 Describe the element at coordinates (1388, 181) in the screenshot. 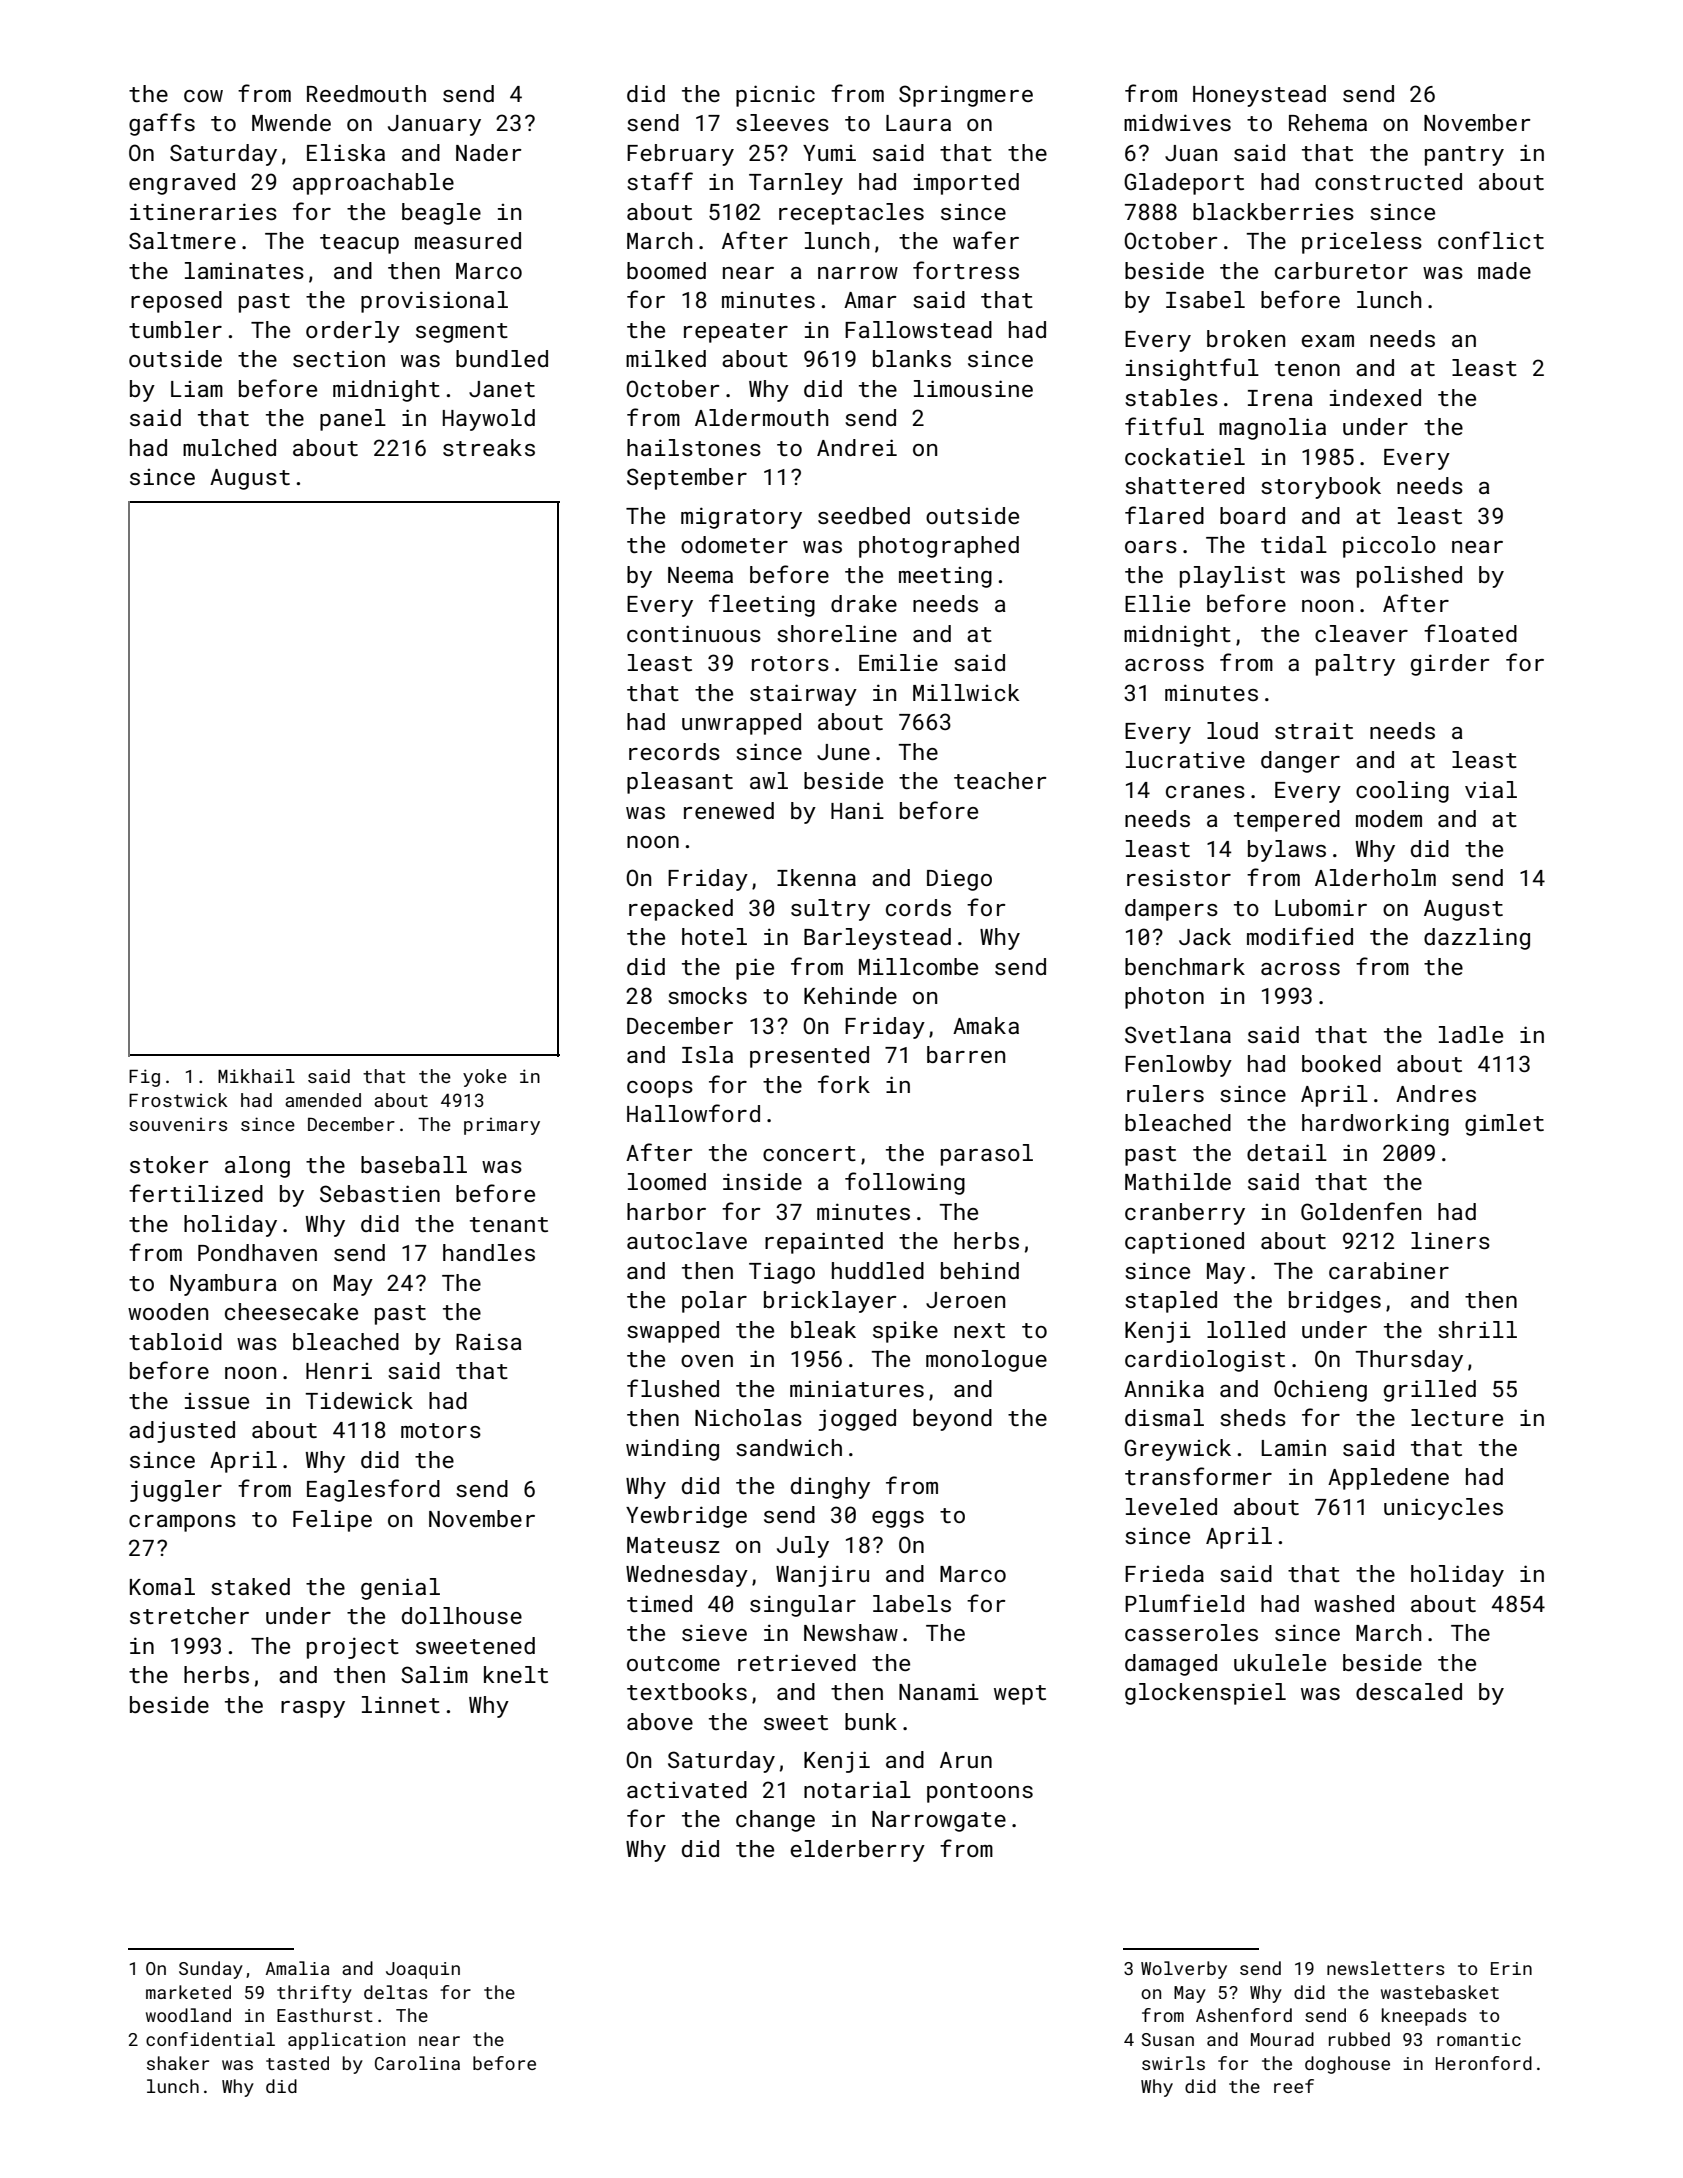

I see `constructed` at that location.
